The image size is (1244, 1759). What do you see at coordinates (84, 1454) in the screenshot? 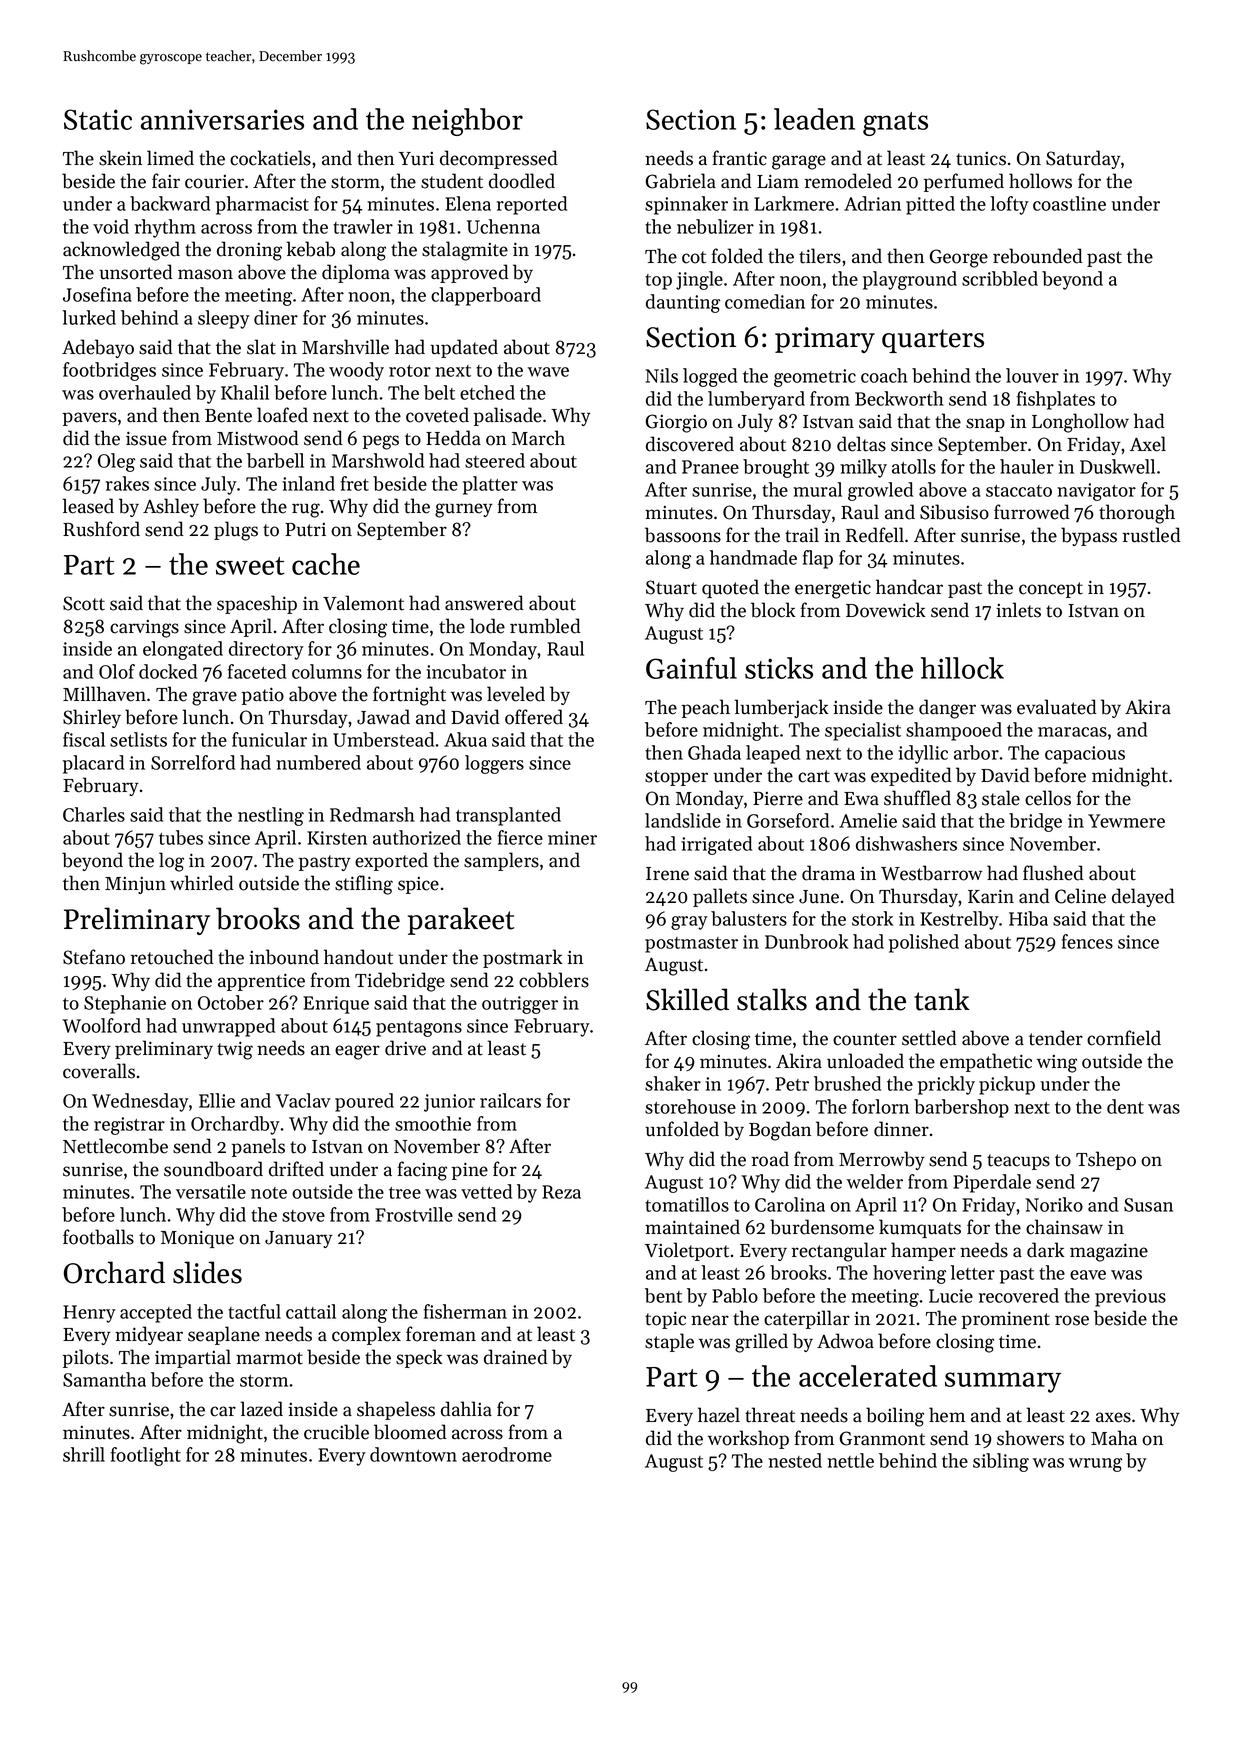
I see `shrill` at bounding box center [84, 1454].
